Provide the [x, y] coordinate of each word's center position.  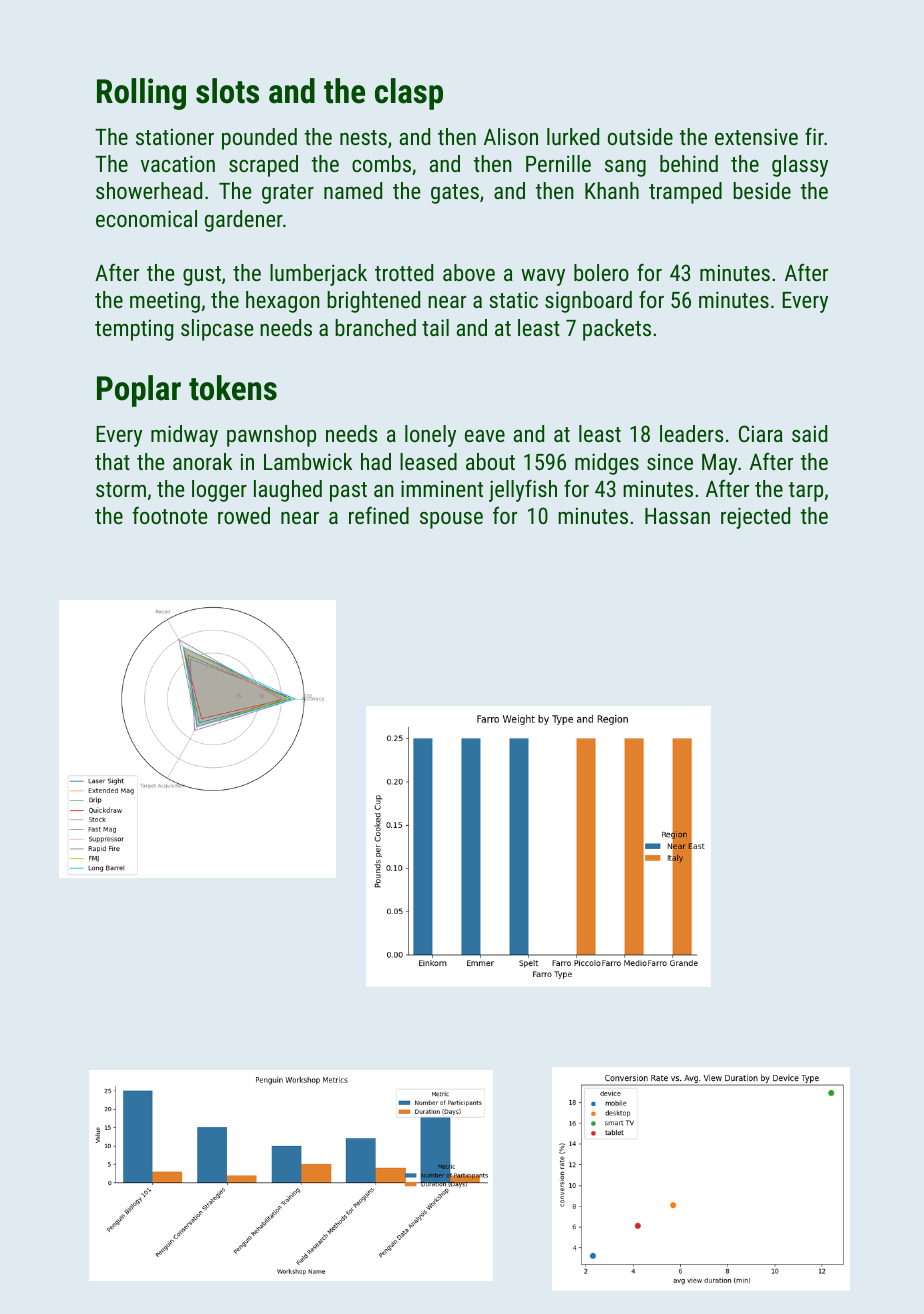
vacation [178, 163]
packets [617, 330]
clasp [409, 94]
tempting [134, 330]
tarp [806, 492]
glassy [800, 166]
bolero [601, 272]
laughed [288, 491]
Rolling [141, 94]
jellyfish [523, 491]
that [112, 461]
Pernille [558, 163]
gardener [244, 221]
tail [435, 327]
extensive [756, 136]
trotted [404, 272]
